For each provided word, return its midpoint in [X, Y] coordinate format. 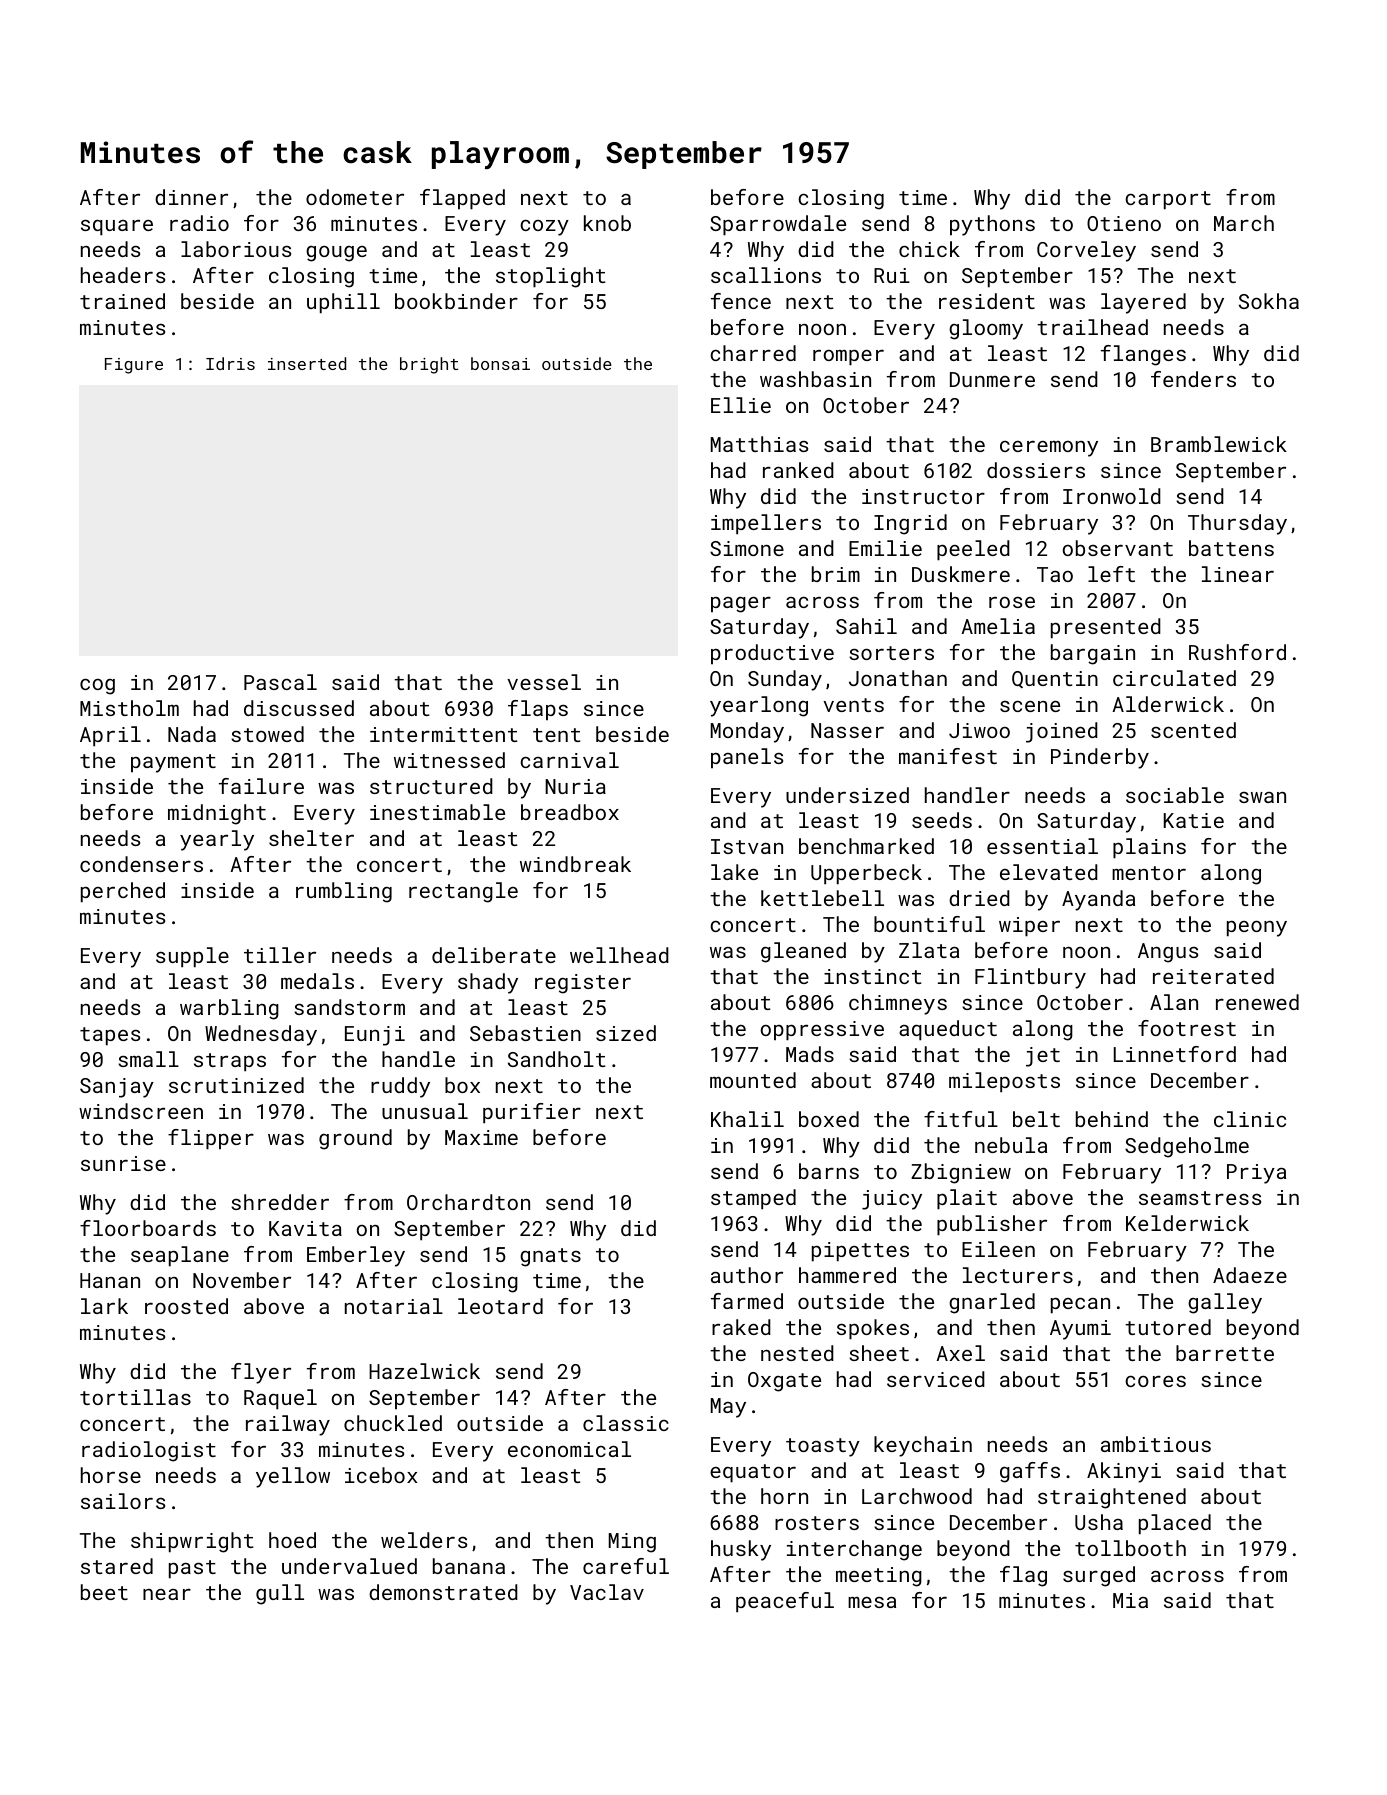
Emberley [356, 1256]
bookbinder [456, 301]
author [747, 1275]
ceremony [1049, 448]
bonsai [500, 363]
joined [1062, 732]
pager [741, 604]
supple [192, 957]
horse [111, 1475]
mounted [753, 1080]
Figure [134, 366]
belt [1036, 1119]
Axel [960, 1353]
